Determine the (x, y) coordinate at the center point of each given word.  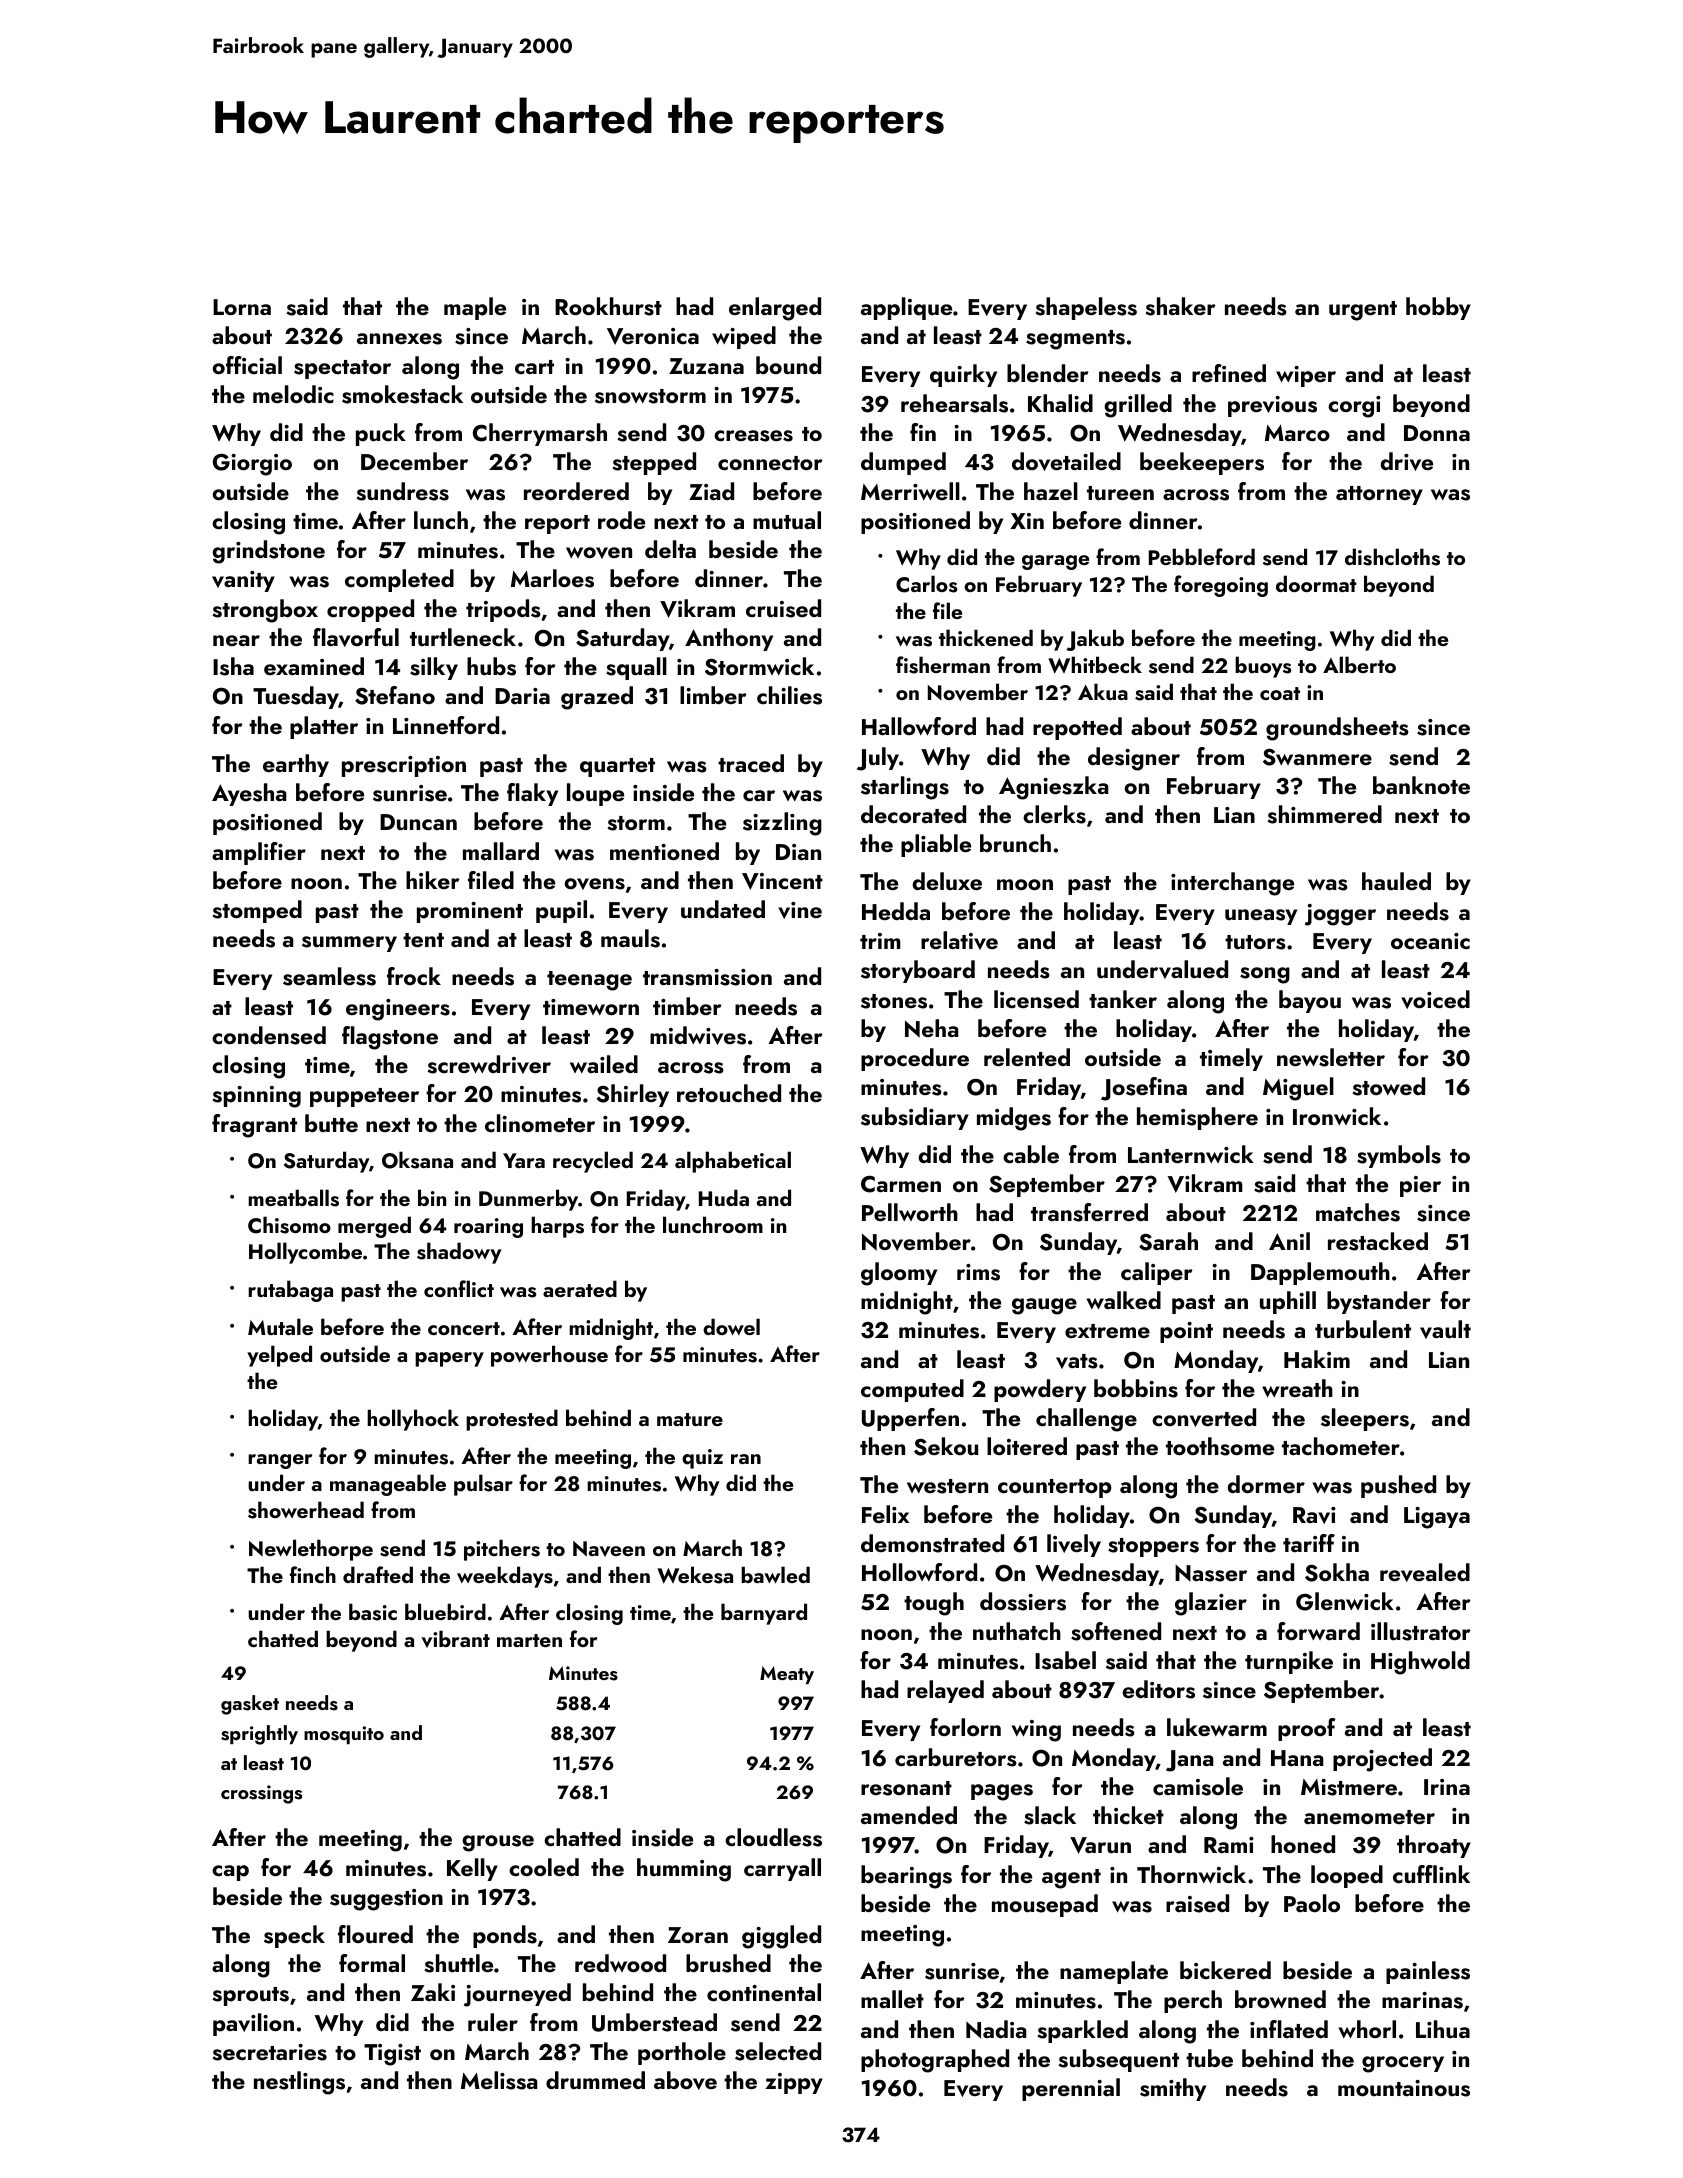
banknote (1421, 785)
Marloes (552, 578)
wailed (604, 1064)
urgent (1363, 311)
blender (1048, 373)
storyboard (918, 971)
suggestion (386, 1900)
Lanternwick (1191, 1154)
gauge (1044, 1306)
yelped (279, 1356)
